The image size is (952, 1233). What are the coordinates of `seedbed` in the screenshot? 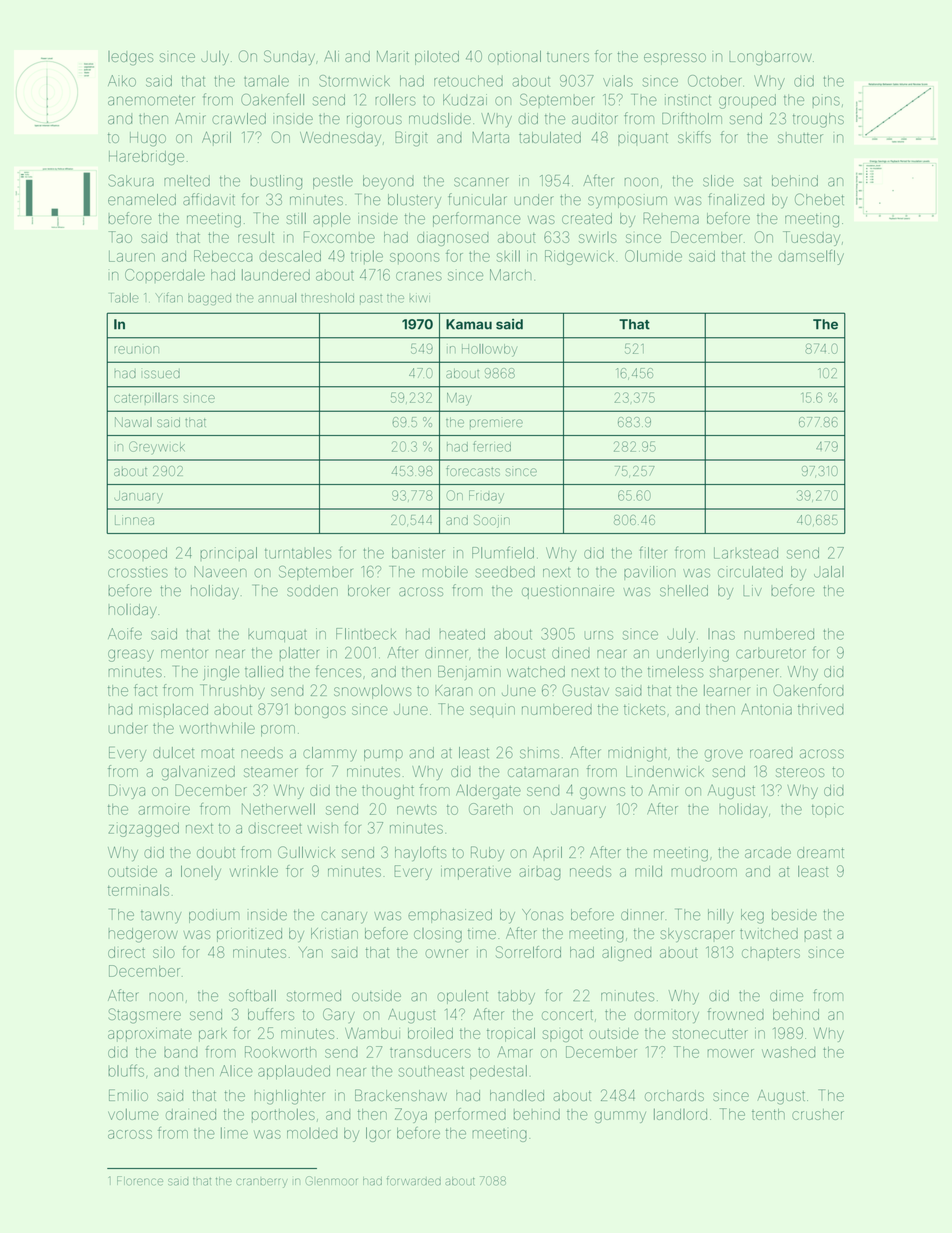 It's located at (505, 572).
